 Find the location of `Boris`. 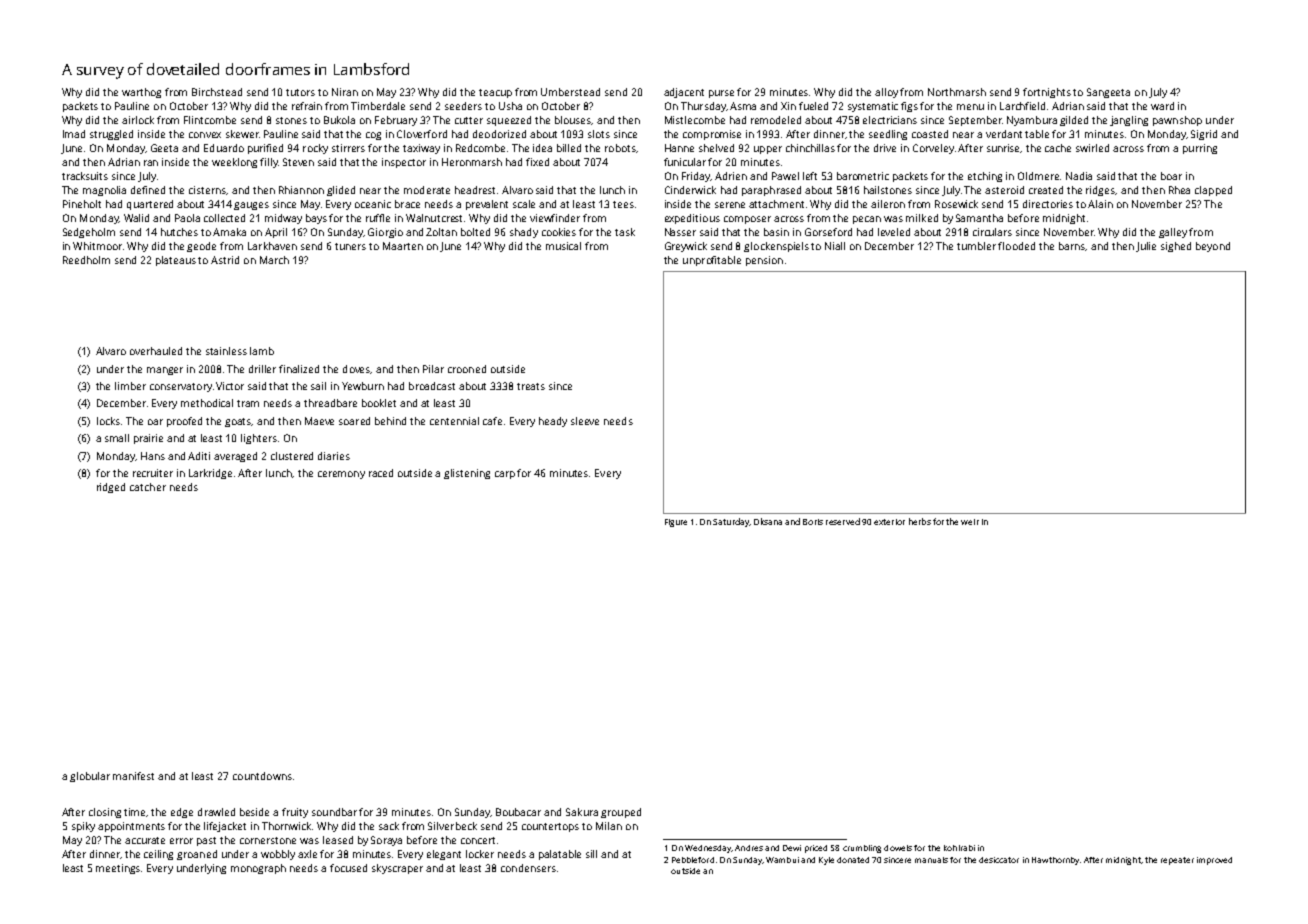

Boris is located at coordinates (813, 522).
